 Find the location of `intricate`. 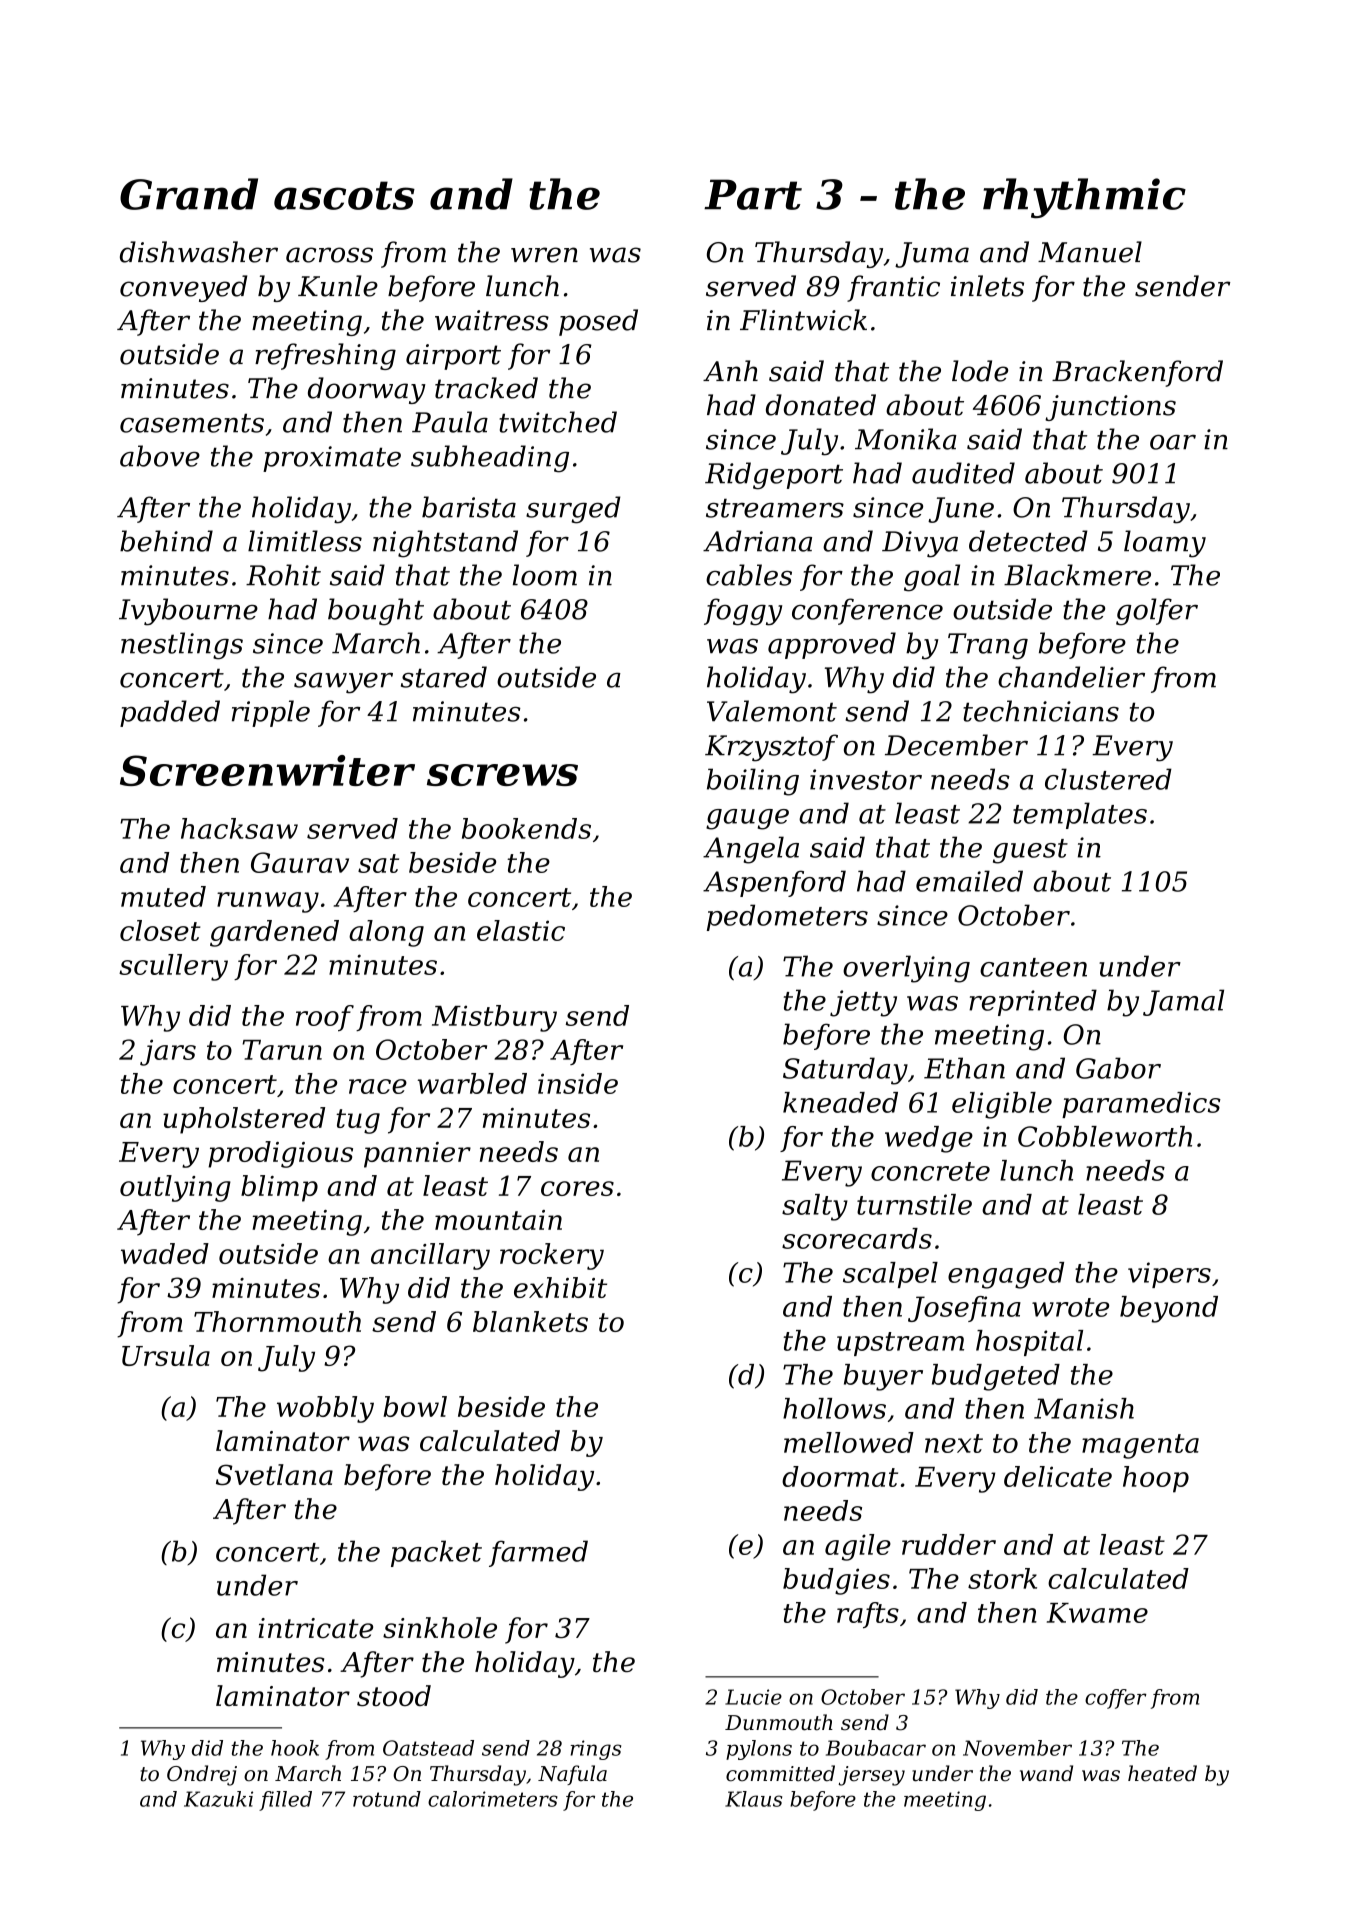

intricate is located at coordinates (316, 1628).
